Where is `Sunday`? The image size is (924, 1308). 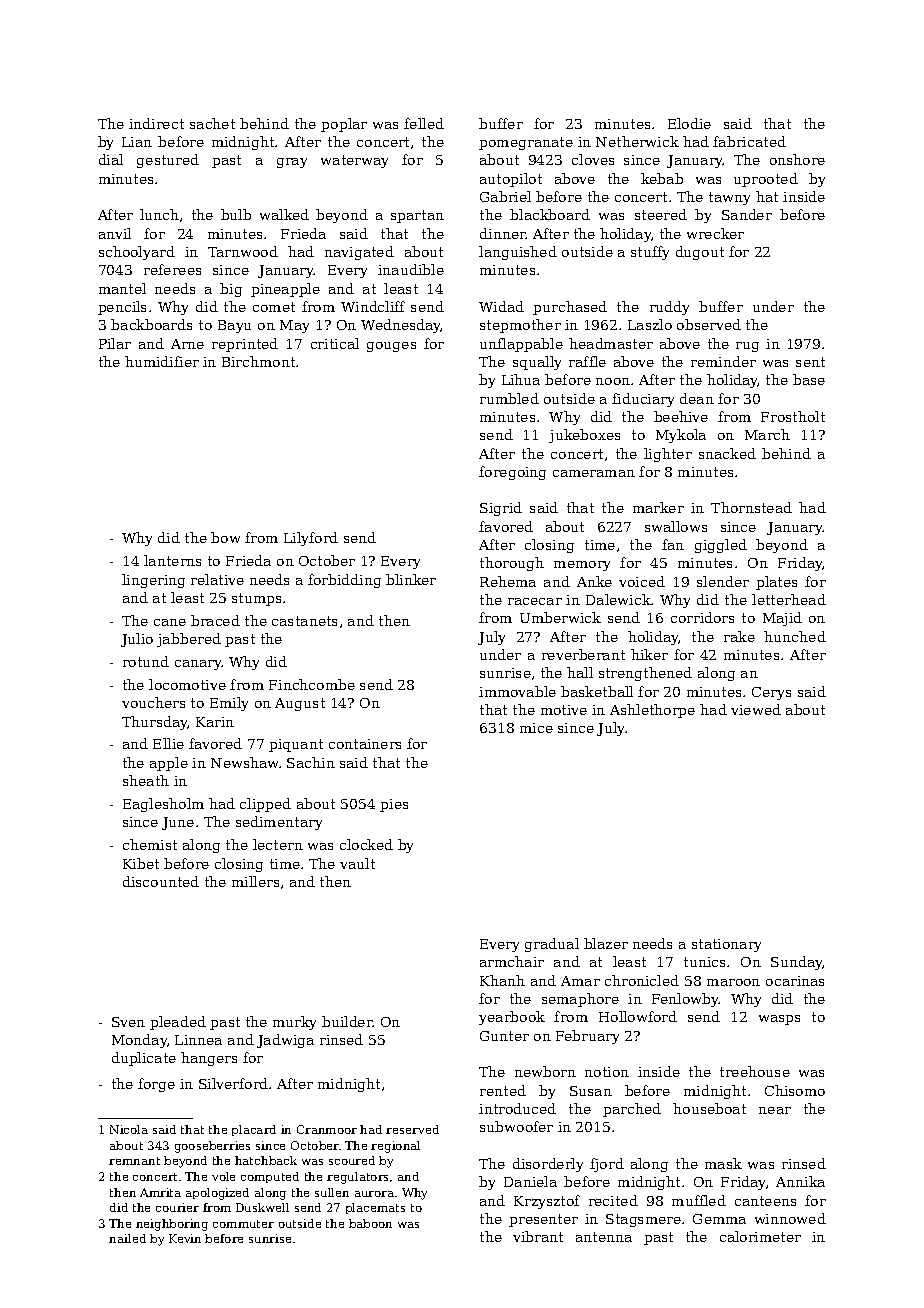 Sunday is located at coordinates (797, 963).
